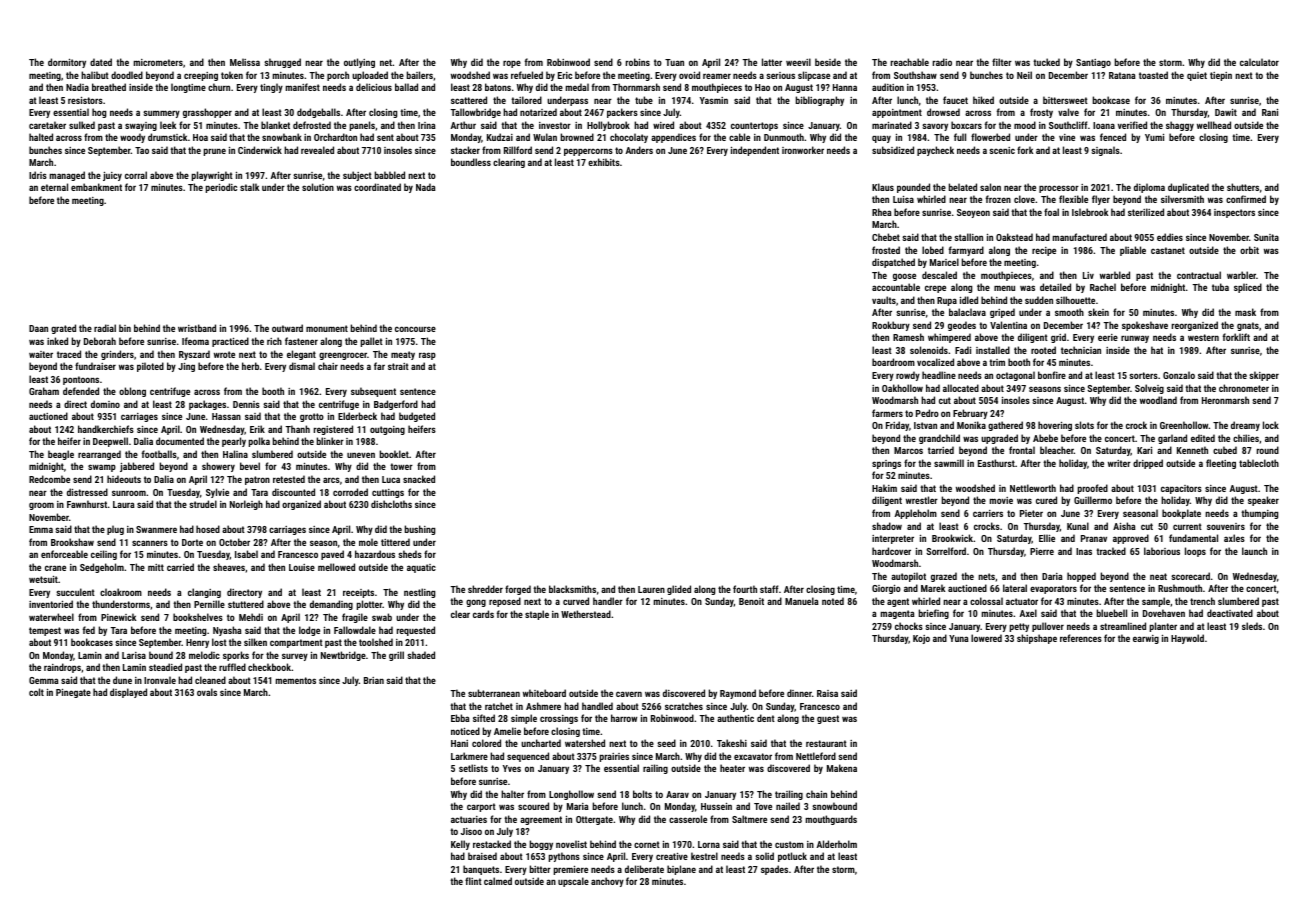 This page has height=924, width=1308. Describe the element at coordinates (1146, 639) in the page. I see `earwig` at that location.
